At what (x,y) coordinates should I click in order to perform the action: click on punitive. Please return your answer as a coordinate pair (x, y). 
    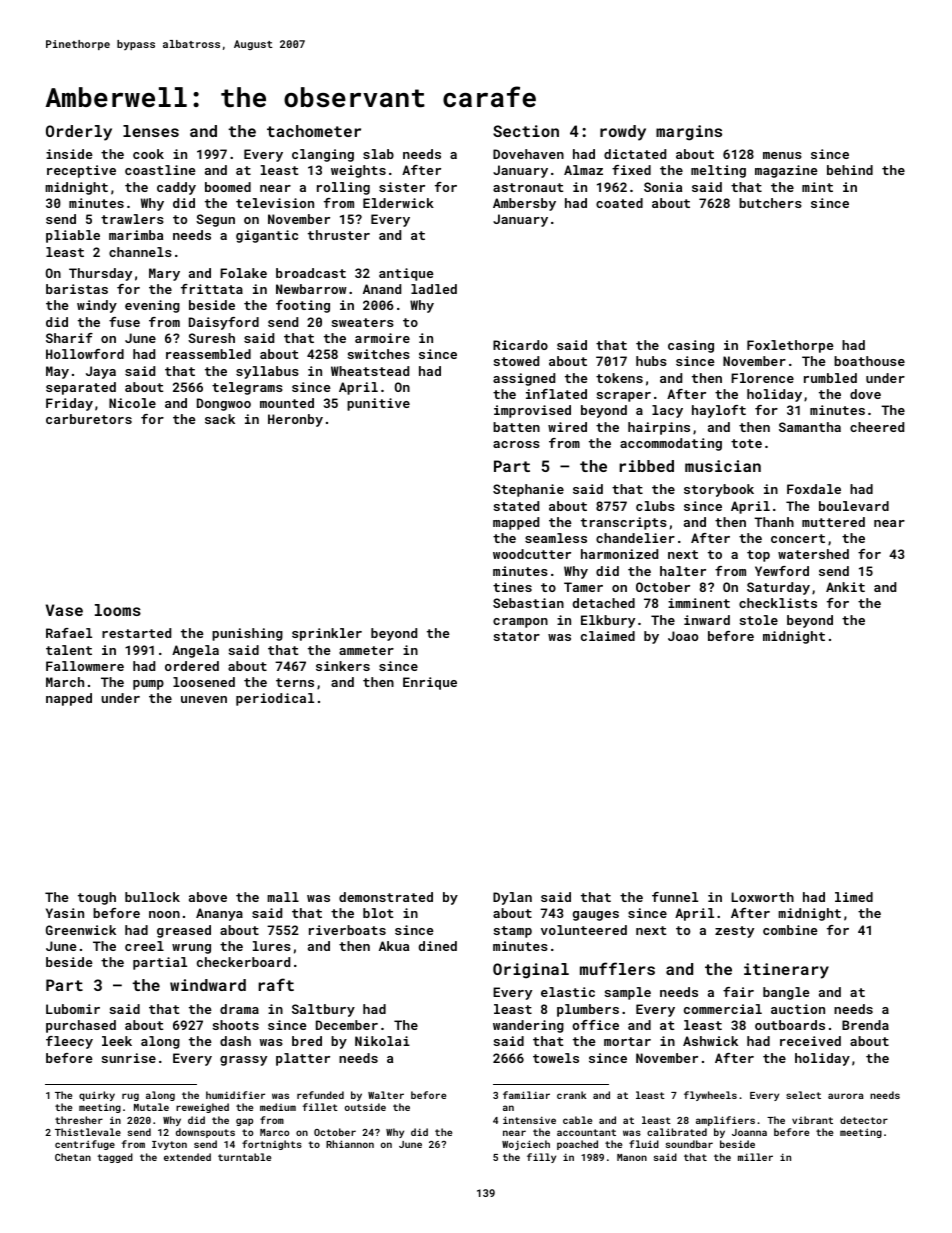
    Looking at the image, I should click on (378, 404).
